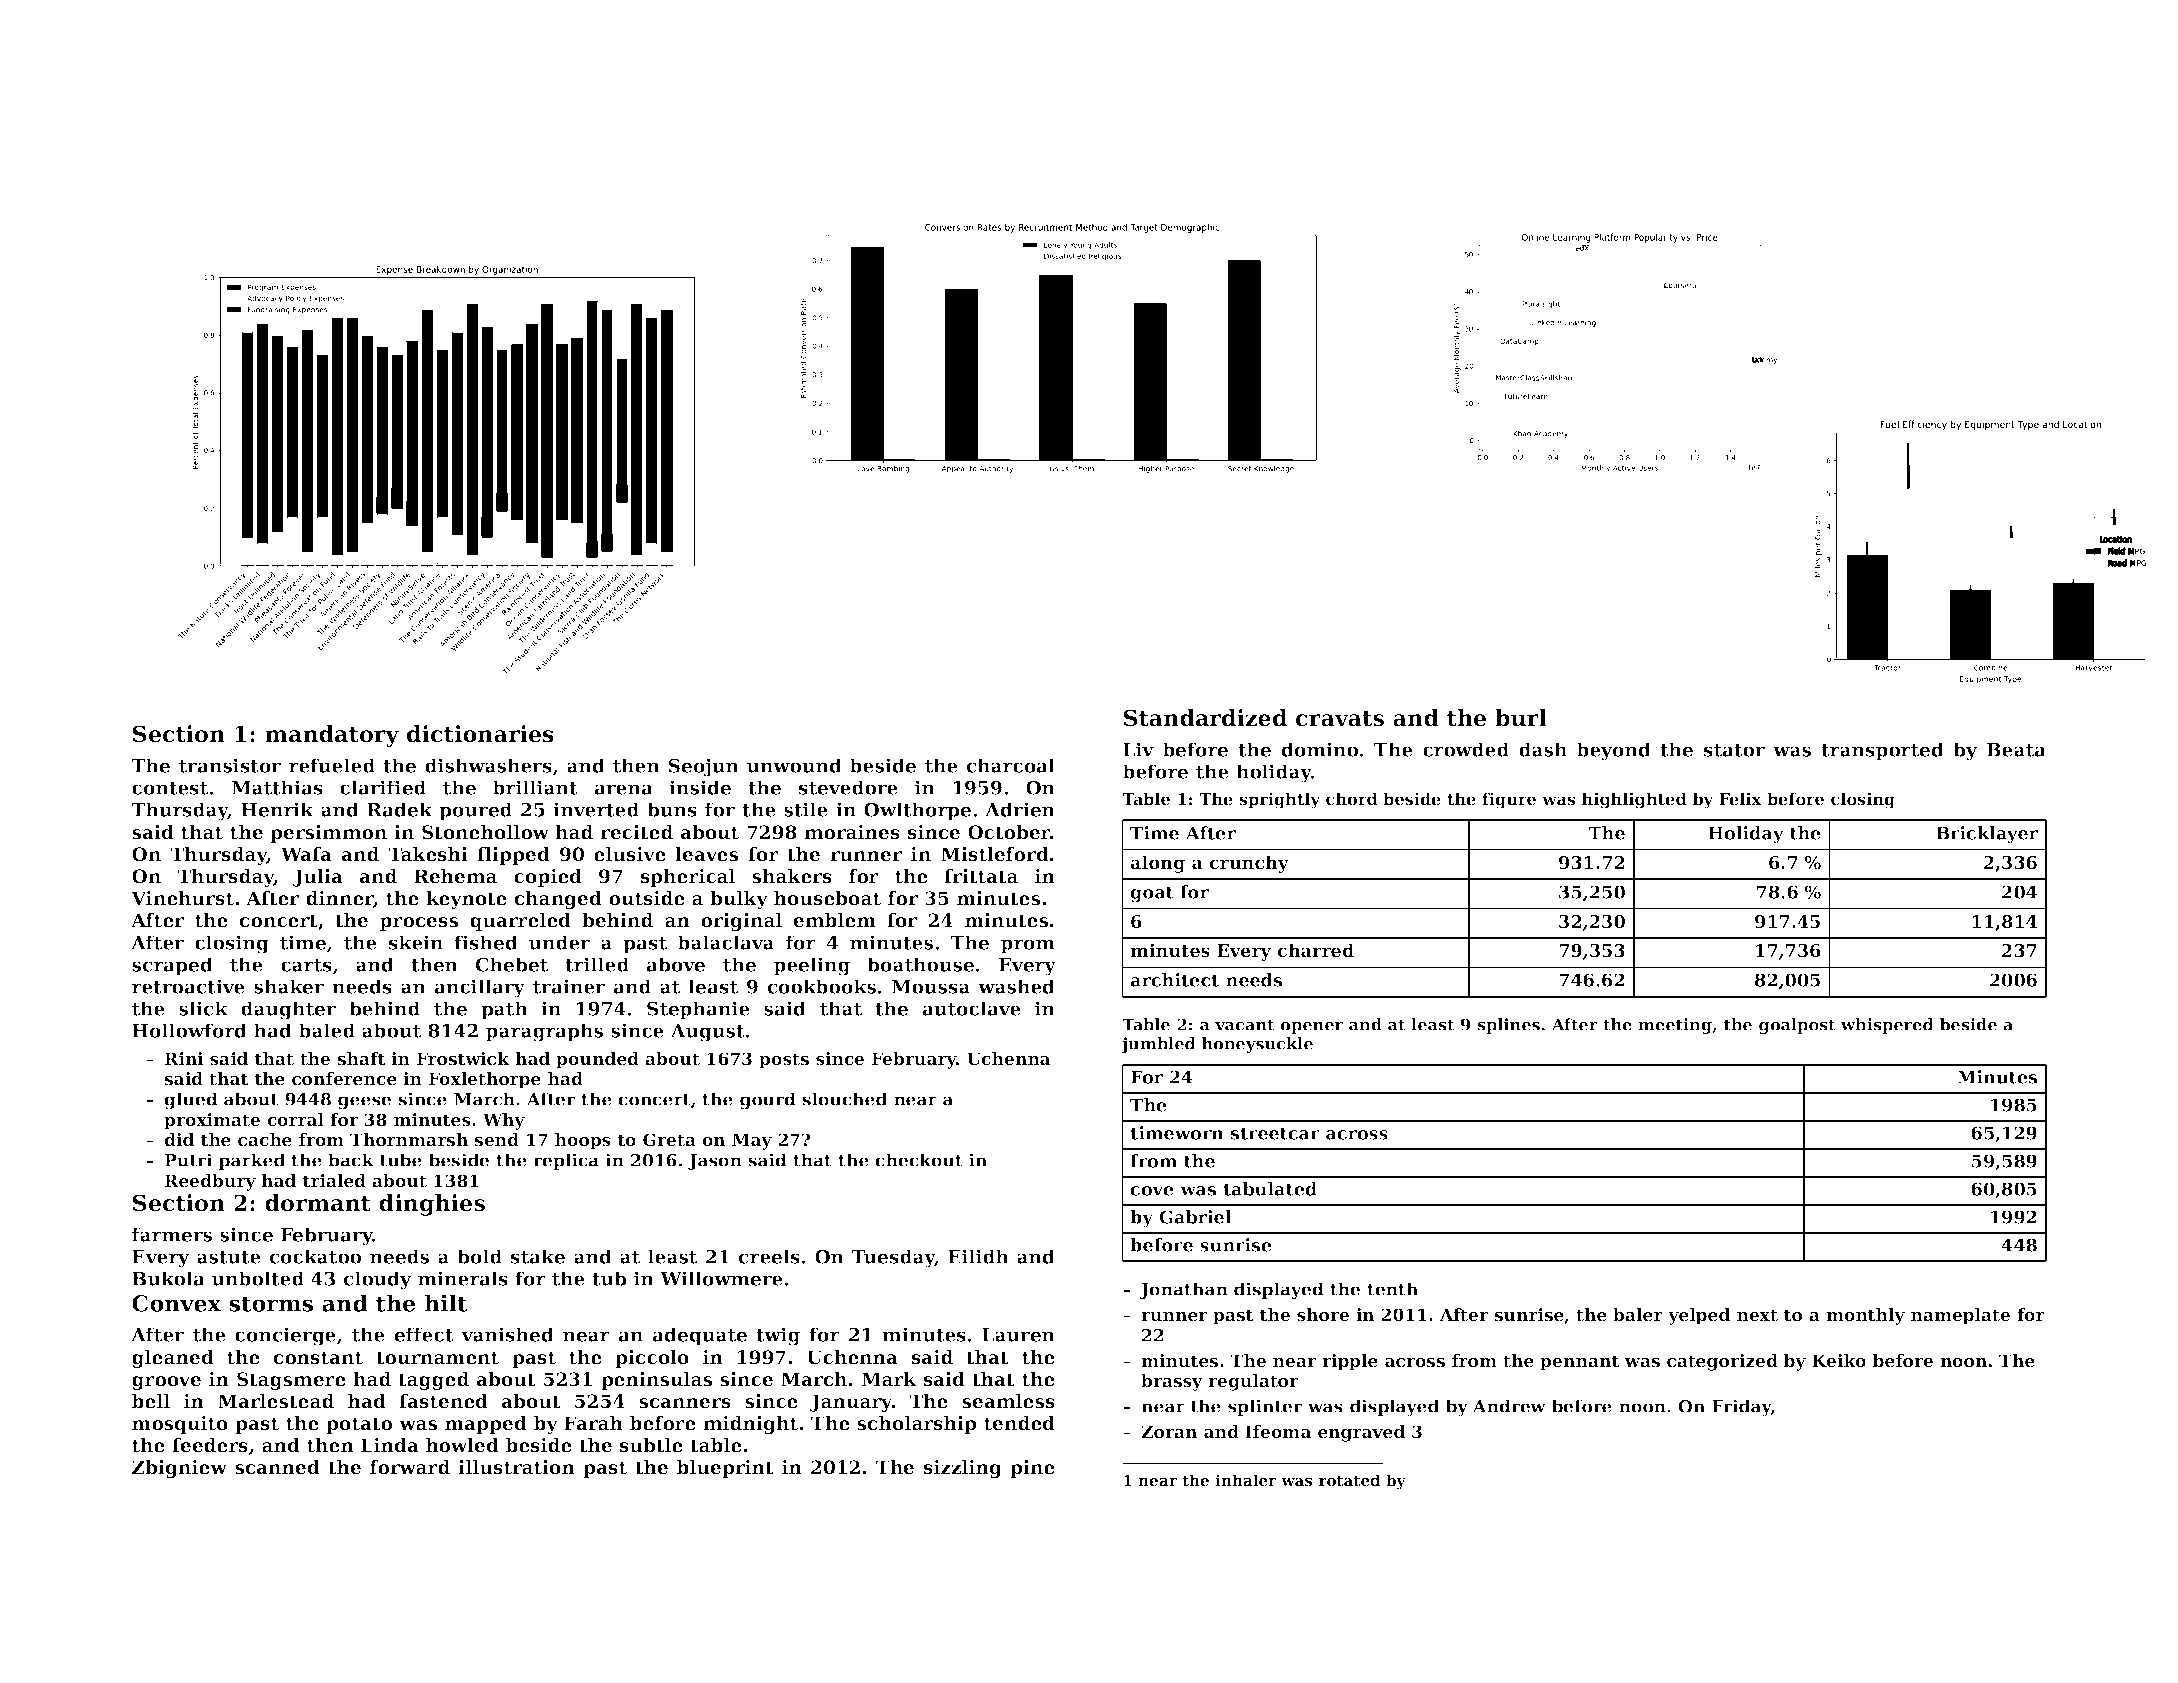 This page has width=2178, height=1683. What do you see at coordinates (920, 964) in the page?
I see `boathouse` at bounding box center [920, 964].
